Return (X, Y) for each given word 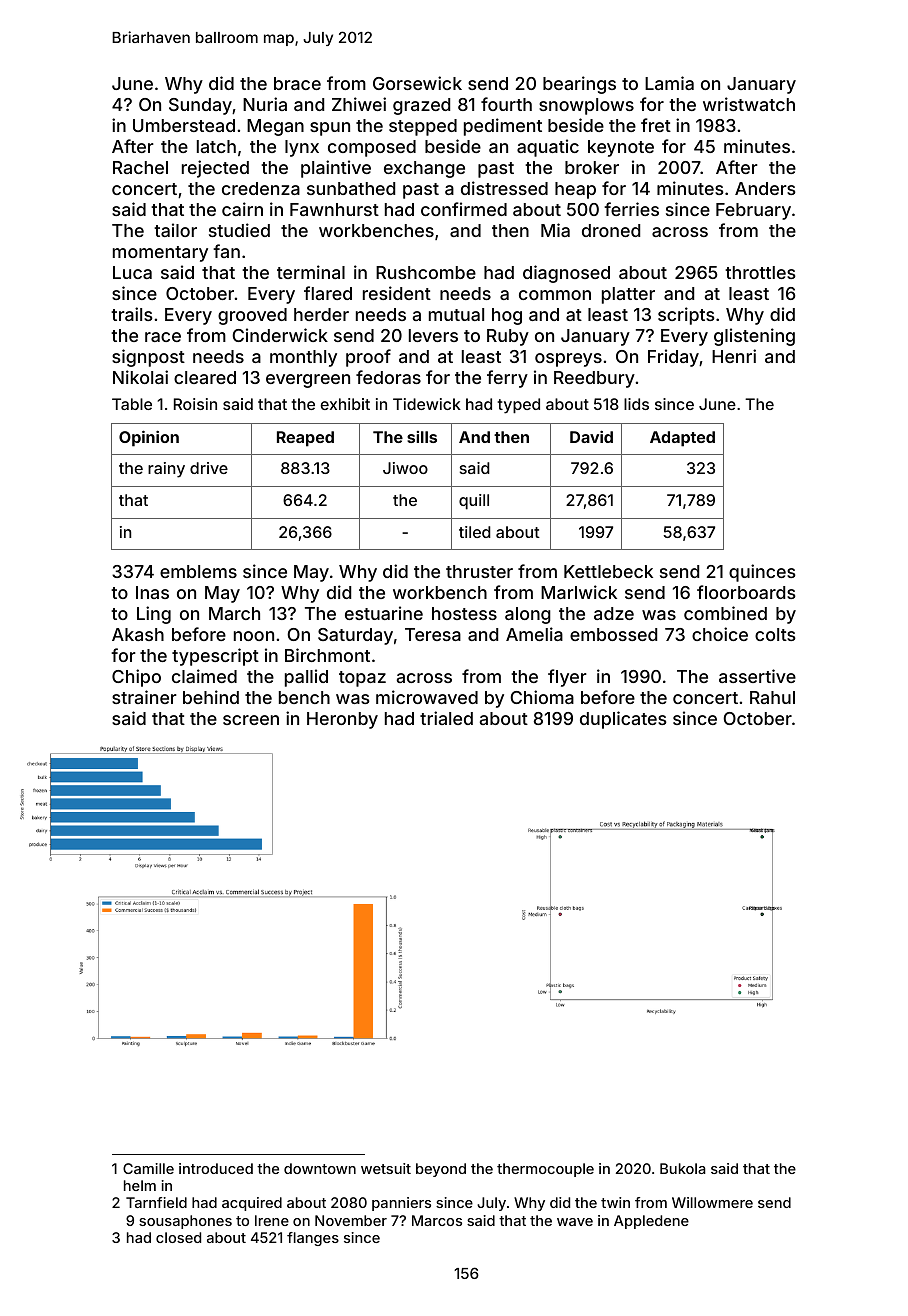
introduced (216, 1168)
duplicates (623, 720)
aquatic (548, 148)
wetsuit (386, 1168)
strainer (144, 697)
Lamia (669, 83)
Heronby (342, 720)
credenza (261, 188)
